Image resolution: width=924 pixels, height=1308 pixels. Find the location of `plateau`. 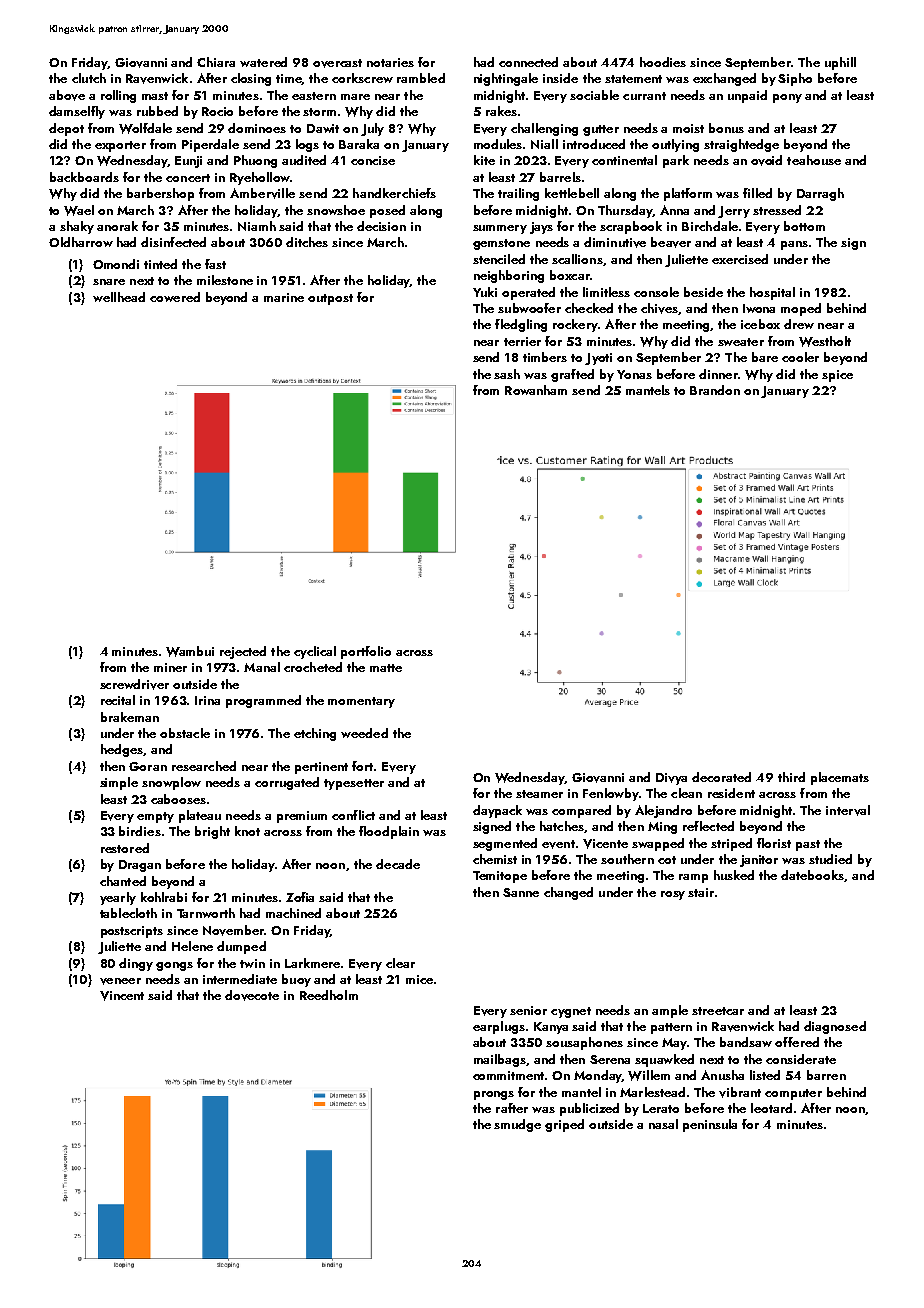

plateau is located at coordinates (200, 816).
